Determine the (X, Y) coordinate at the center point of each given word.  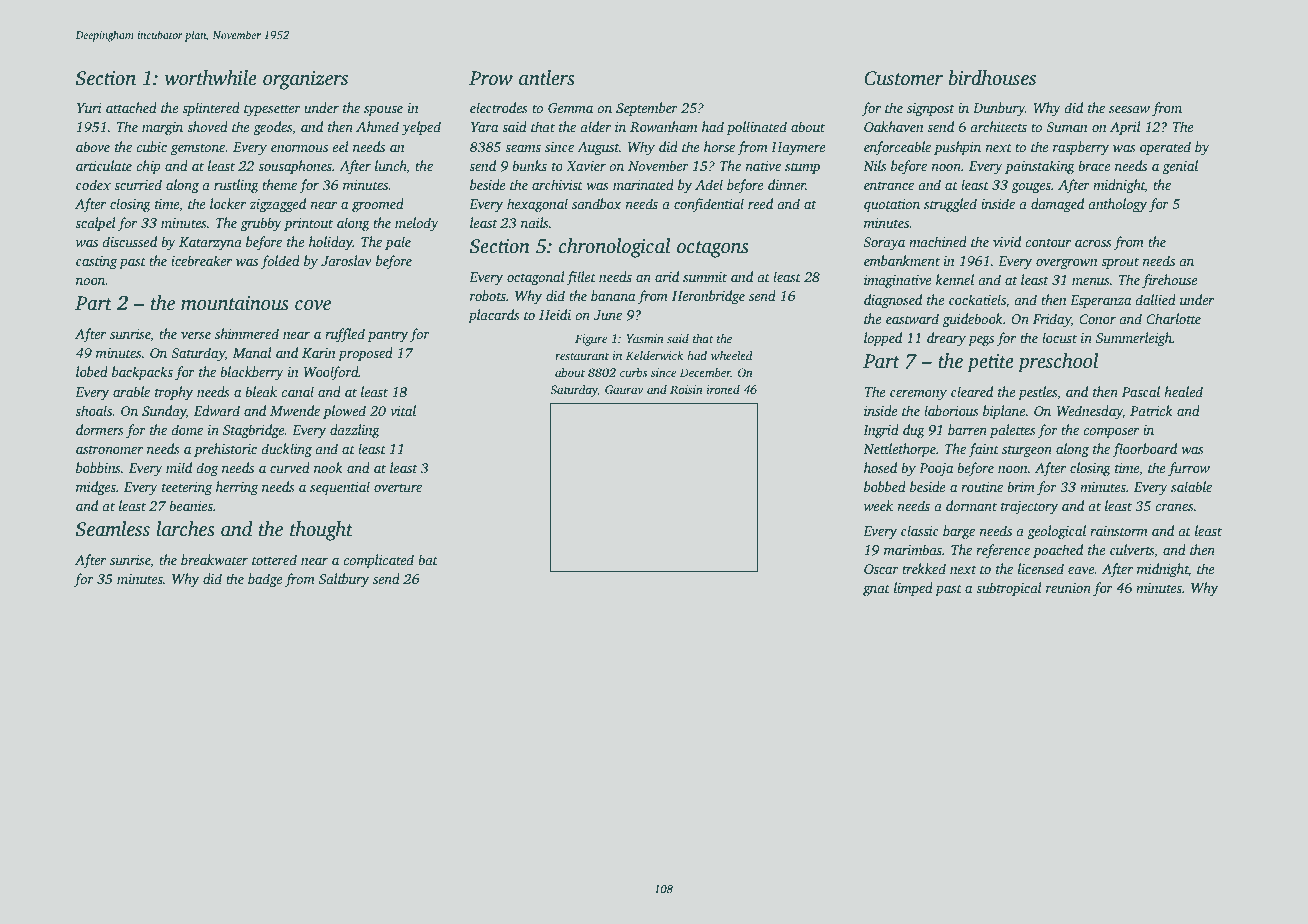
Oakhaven (894, 126)
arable (131, 391)
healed (1183, 391)
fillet (581, 278)
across (1093, 243)
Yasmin (645, 338)
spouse (383, 111)
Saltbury (344, 580)
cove (313, 305)
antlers (547, 78)
